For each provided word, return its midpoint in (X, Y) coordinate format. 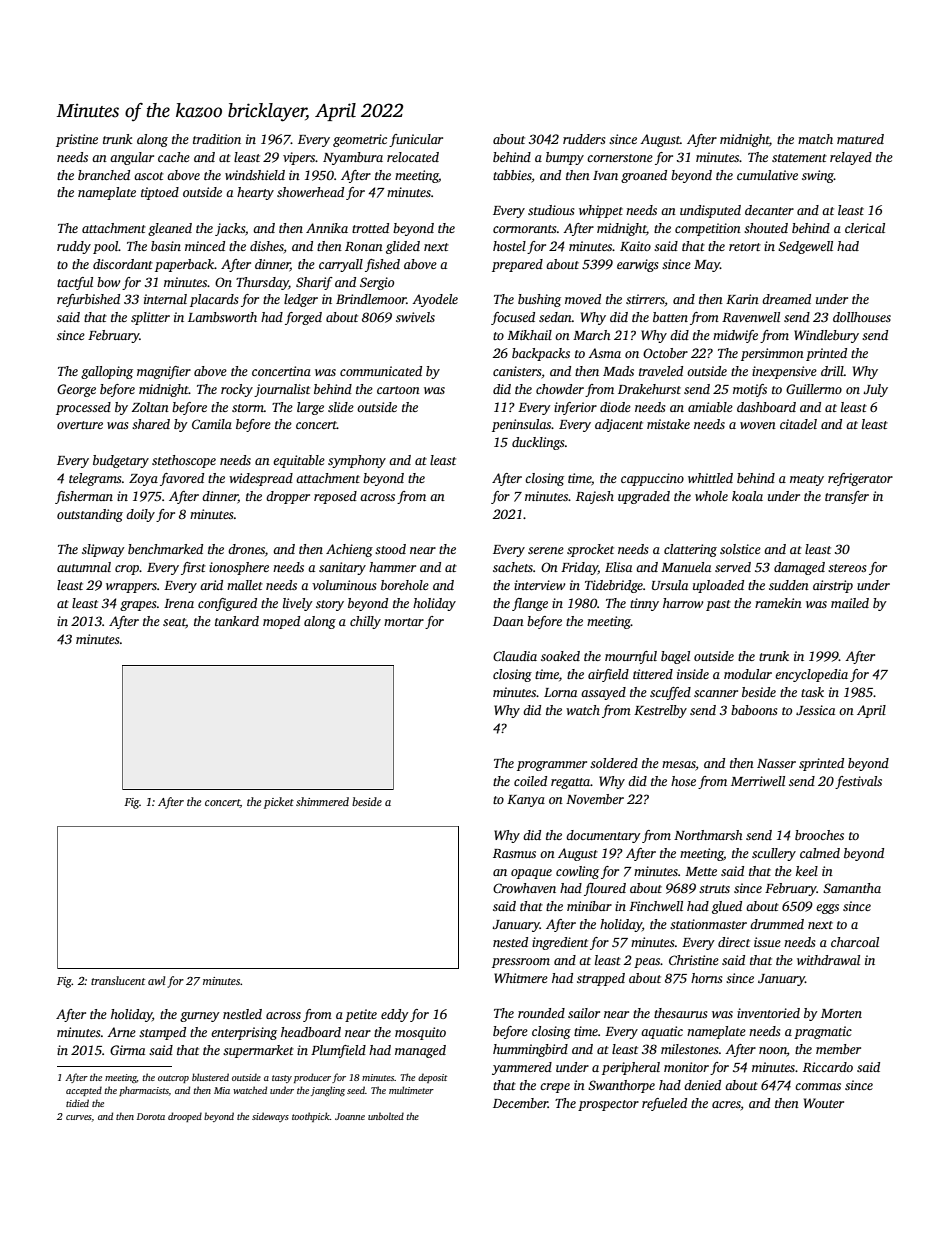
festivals (858, 782)
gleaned (170, 229)
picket (279, 803)
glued (727, 907)
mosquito (420, 1033)
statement (799, 158)
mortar (404, 622)
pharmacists (144, 1091)
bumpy (565, 158)
